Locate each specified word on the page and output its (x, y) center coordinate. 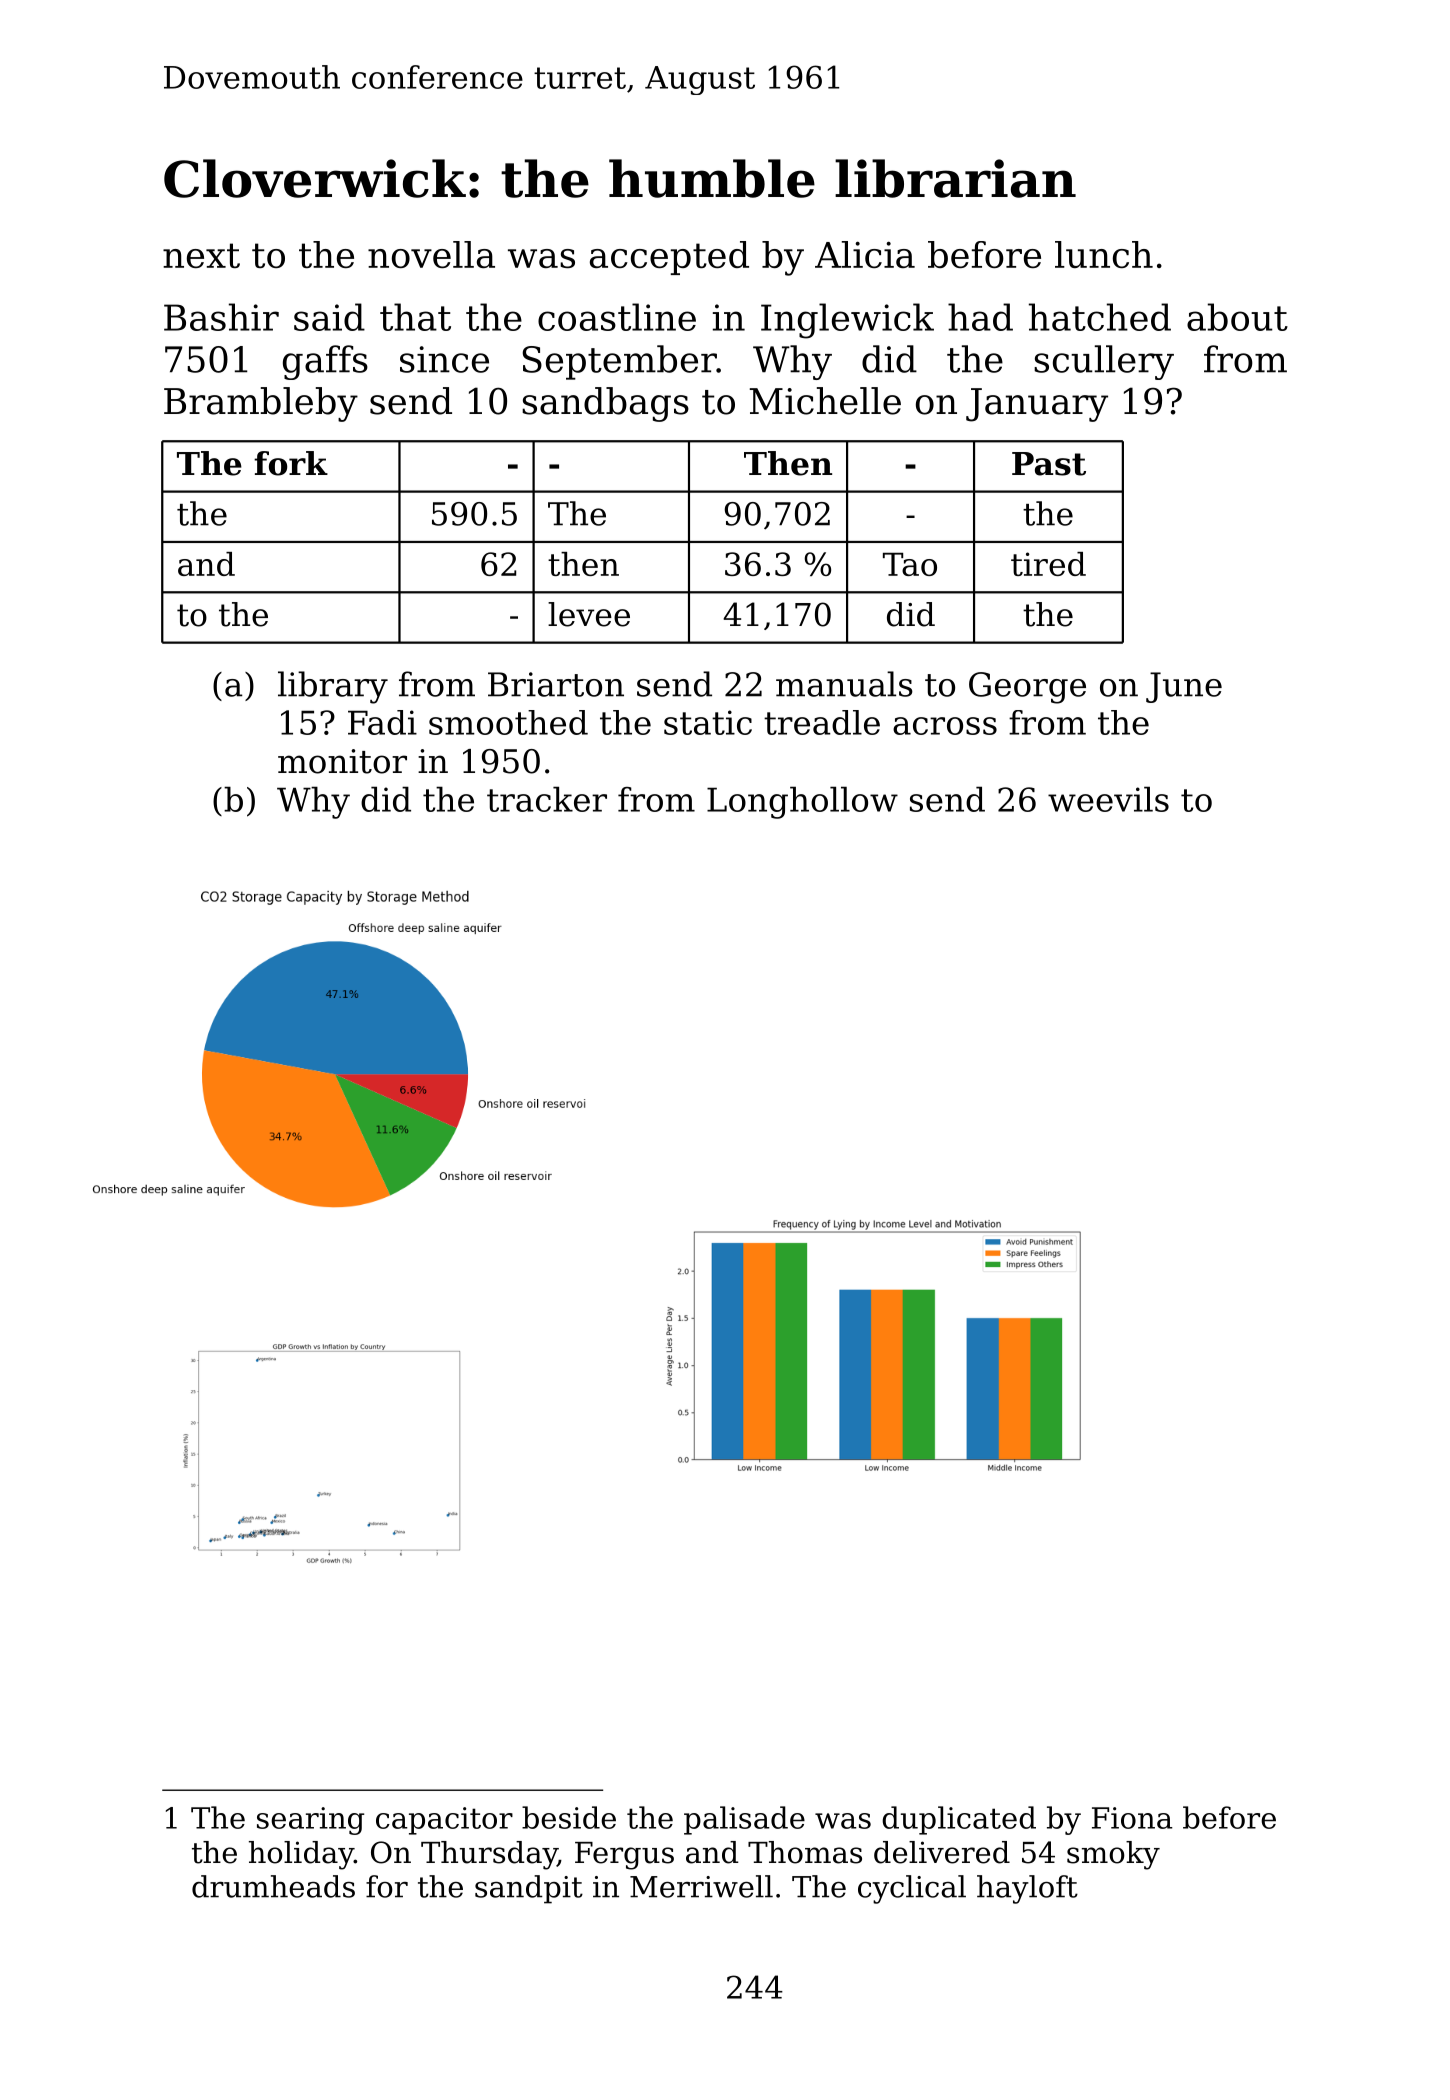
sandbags (605, 404)
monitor (342, 761)
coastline (617, 317)
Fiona (1132, 1818)
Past (1049, 464)
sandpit (529, 1889)
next (201, 255)
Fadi (382, 722)
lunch (1104, 254)
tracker (547, 799)
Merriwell (701, 1886)
